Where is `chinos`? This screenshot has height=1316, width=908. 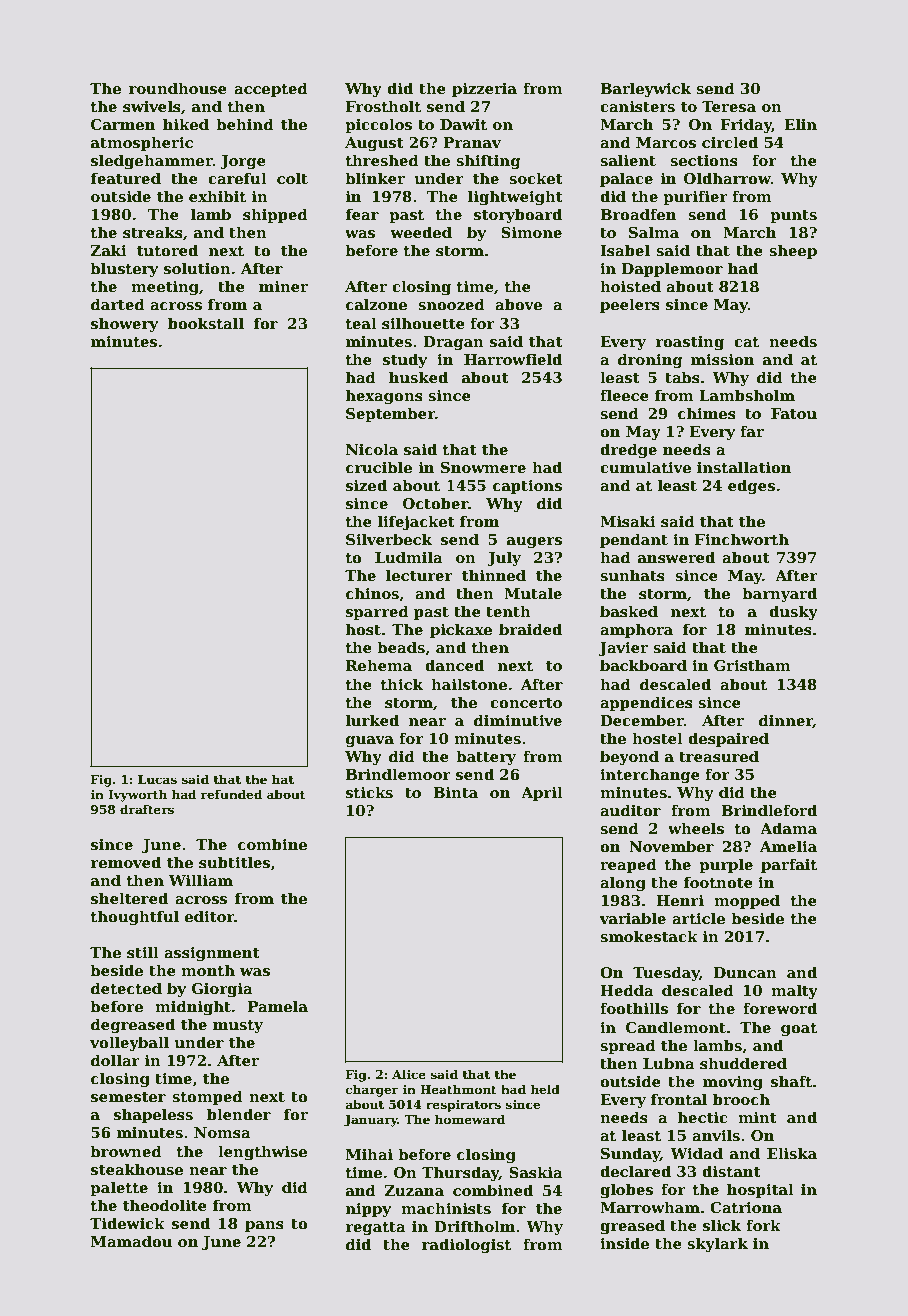
chinos is located at coordinates (372, 593).
